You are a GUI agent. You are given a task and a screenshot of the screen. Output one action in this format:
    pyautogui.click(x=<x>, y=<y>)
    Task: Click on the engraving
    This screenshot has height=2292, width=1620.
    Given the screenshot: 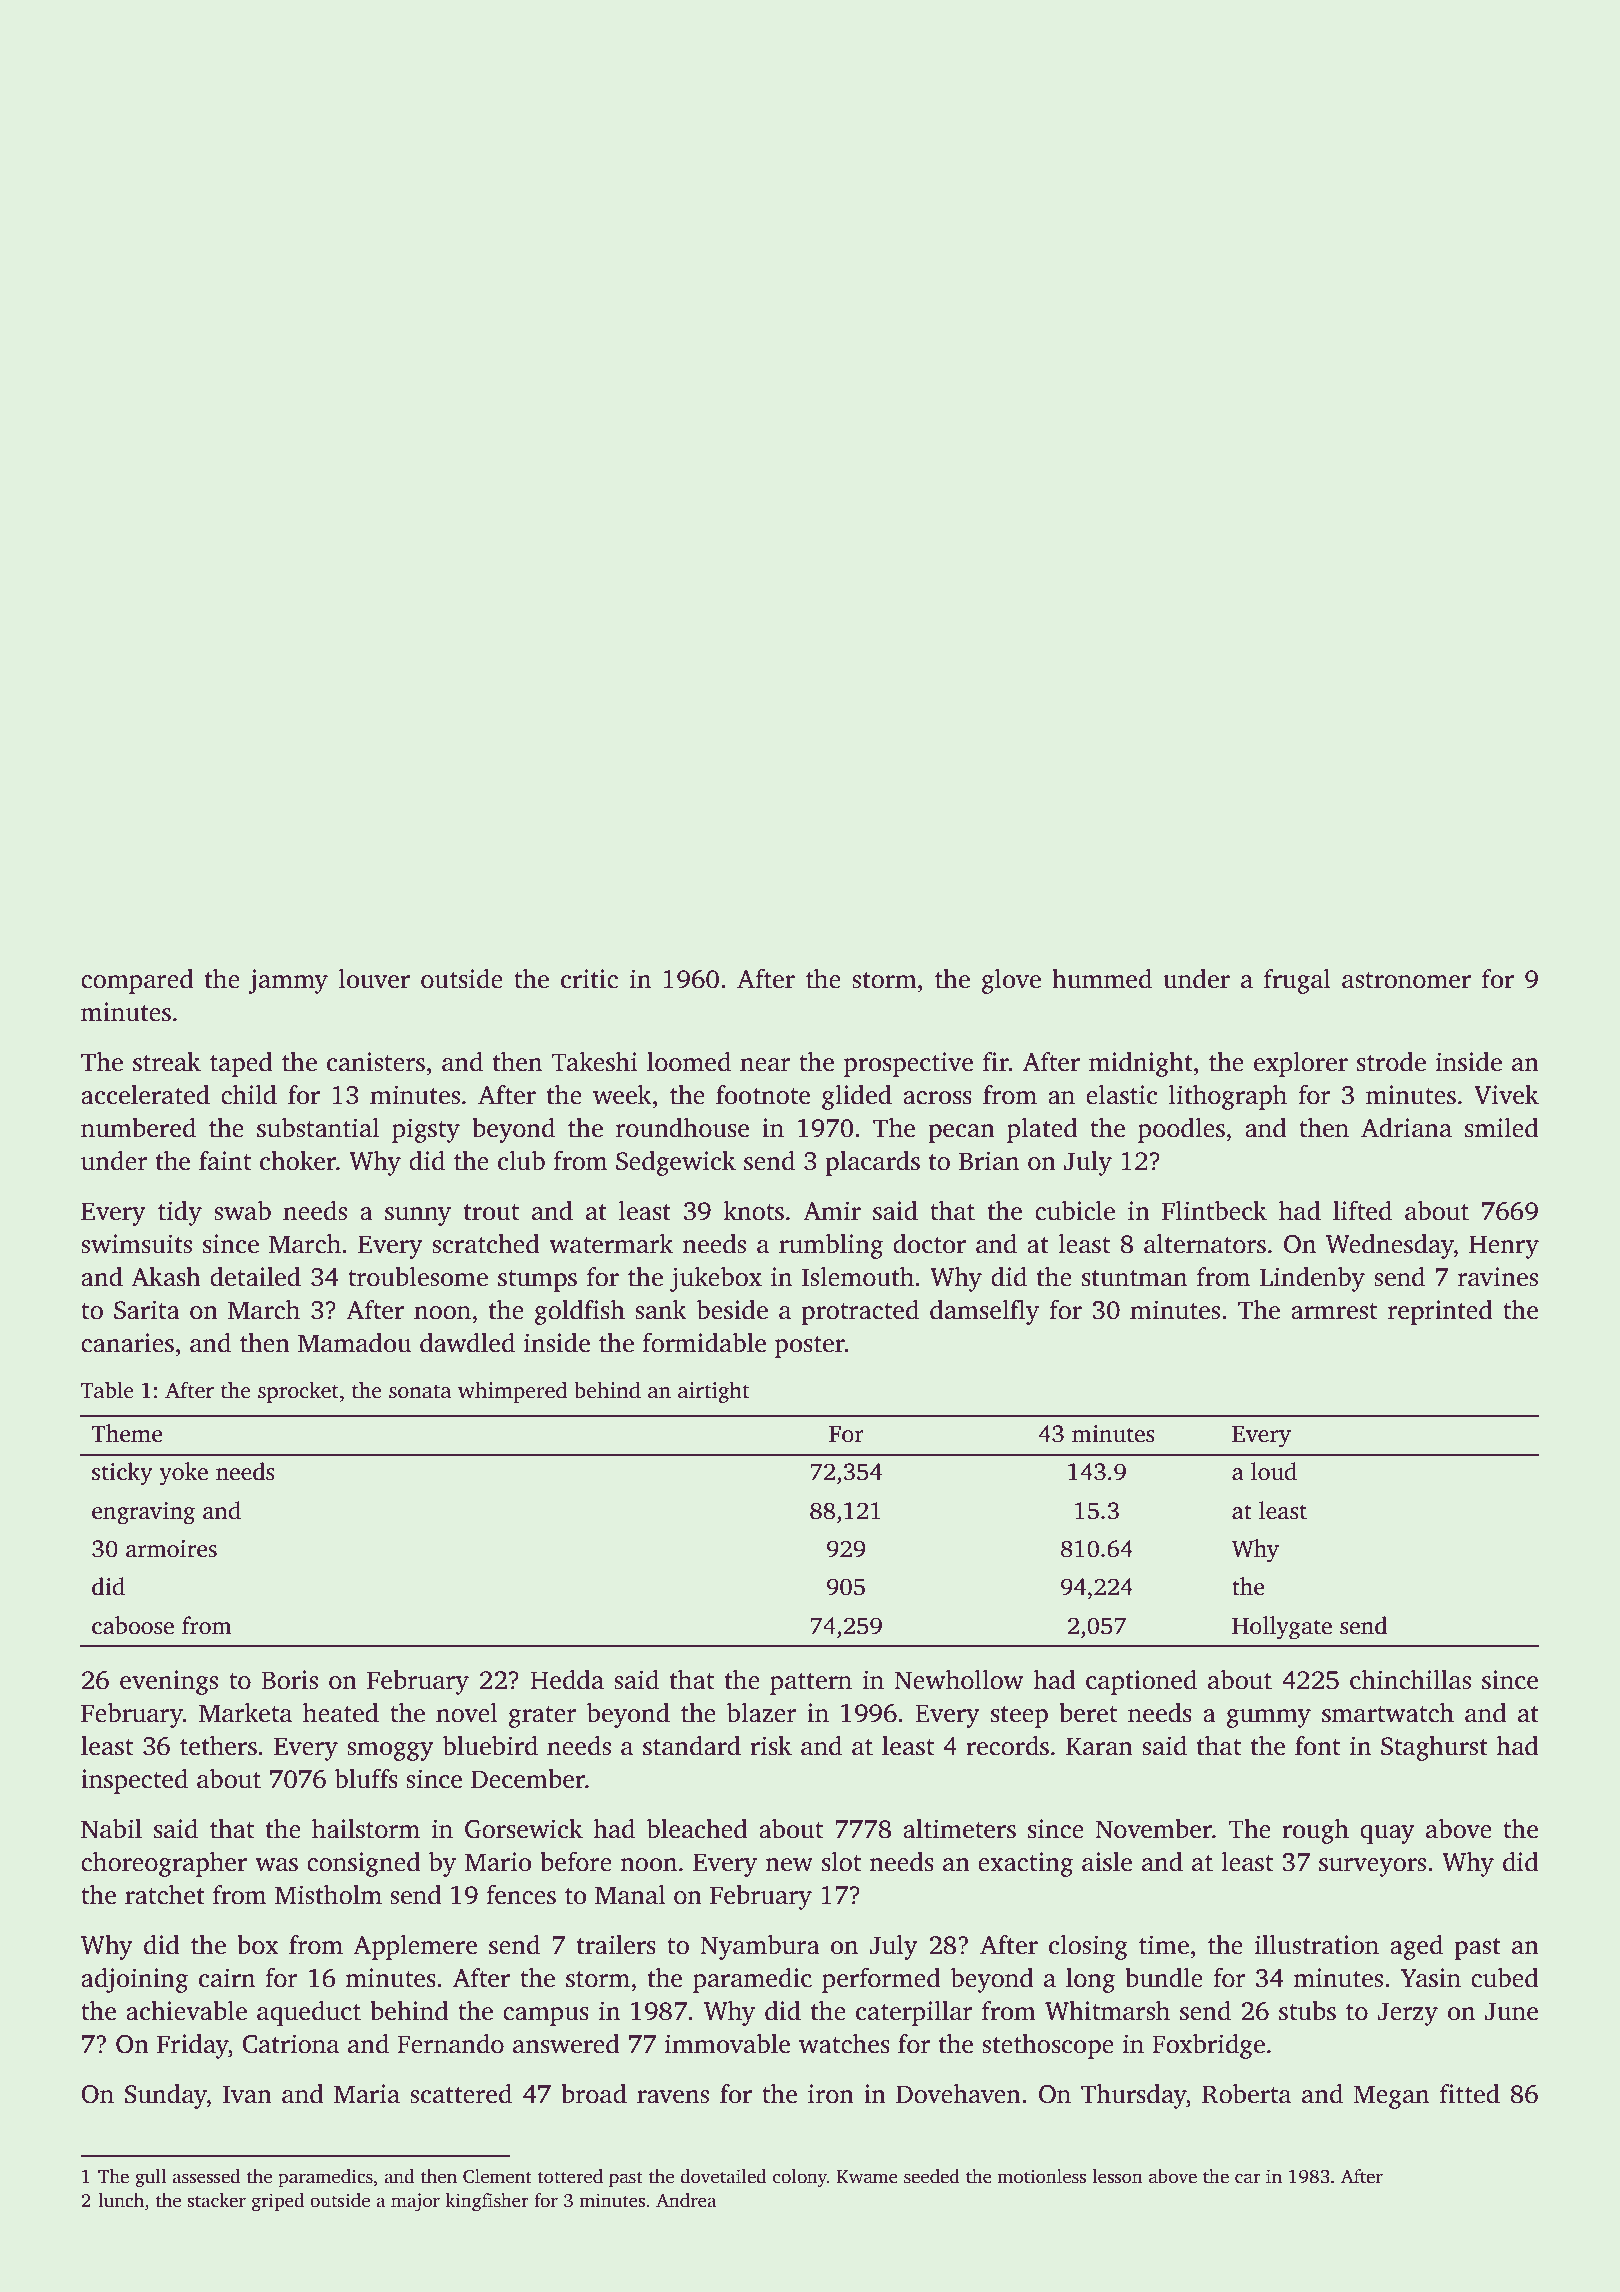 What is the action you would take?
    pyautogui.click(x=143, y=1513)
